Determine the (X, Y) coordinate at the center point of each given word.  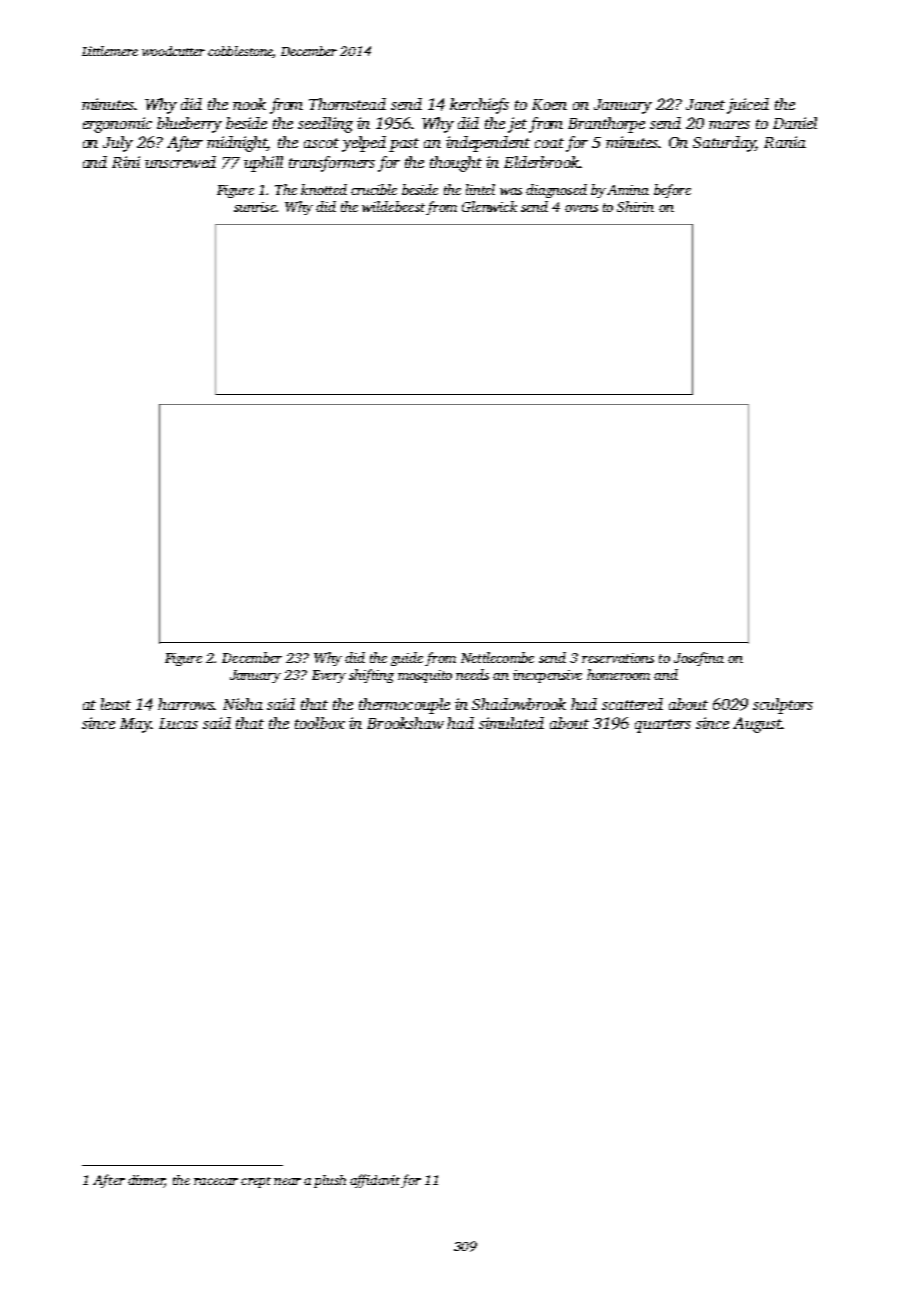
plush (330, 1181)
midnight (237, 144)
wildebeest (393, 206)
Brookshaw (405, 723)
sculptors (783, 706)
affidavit (375, 1181)
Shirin (635, 206)
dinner (146, 1181)
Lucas (178, 723)
